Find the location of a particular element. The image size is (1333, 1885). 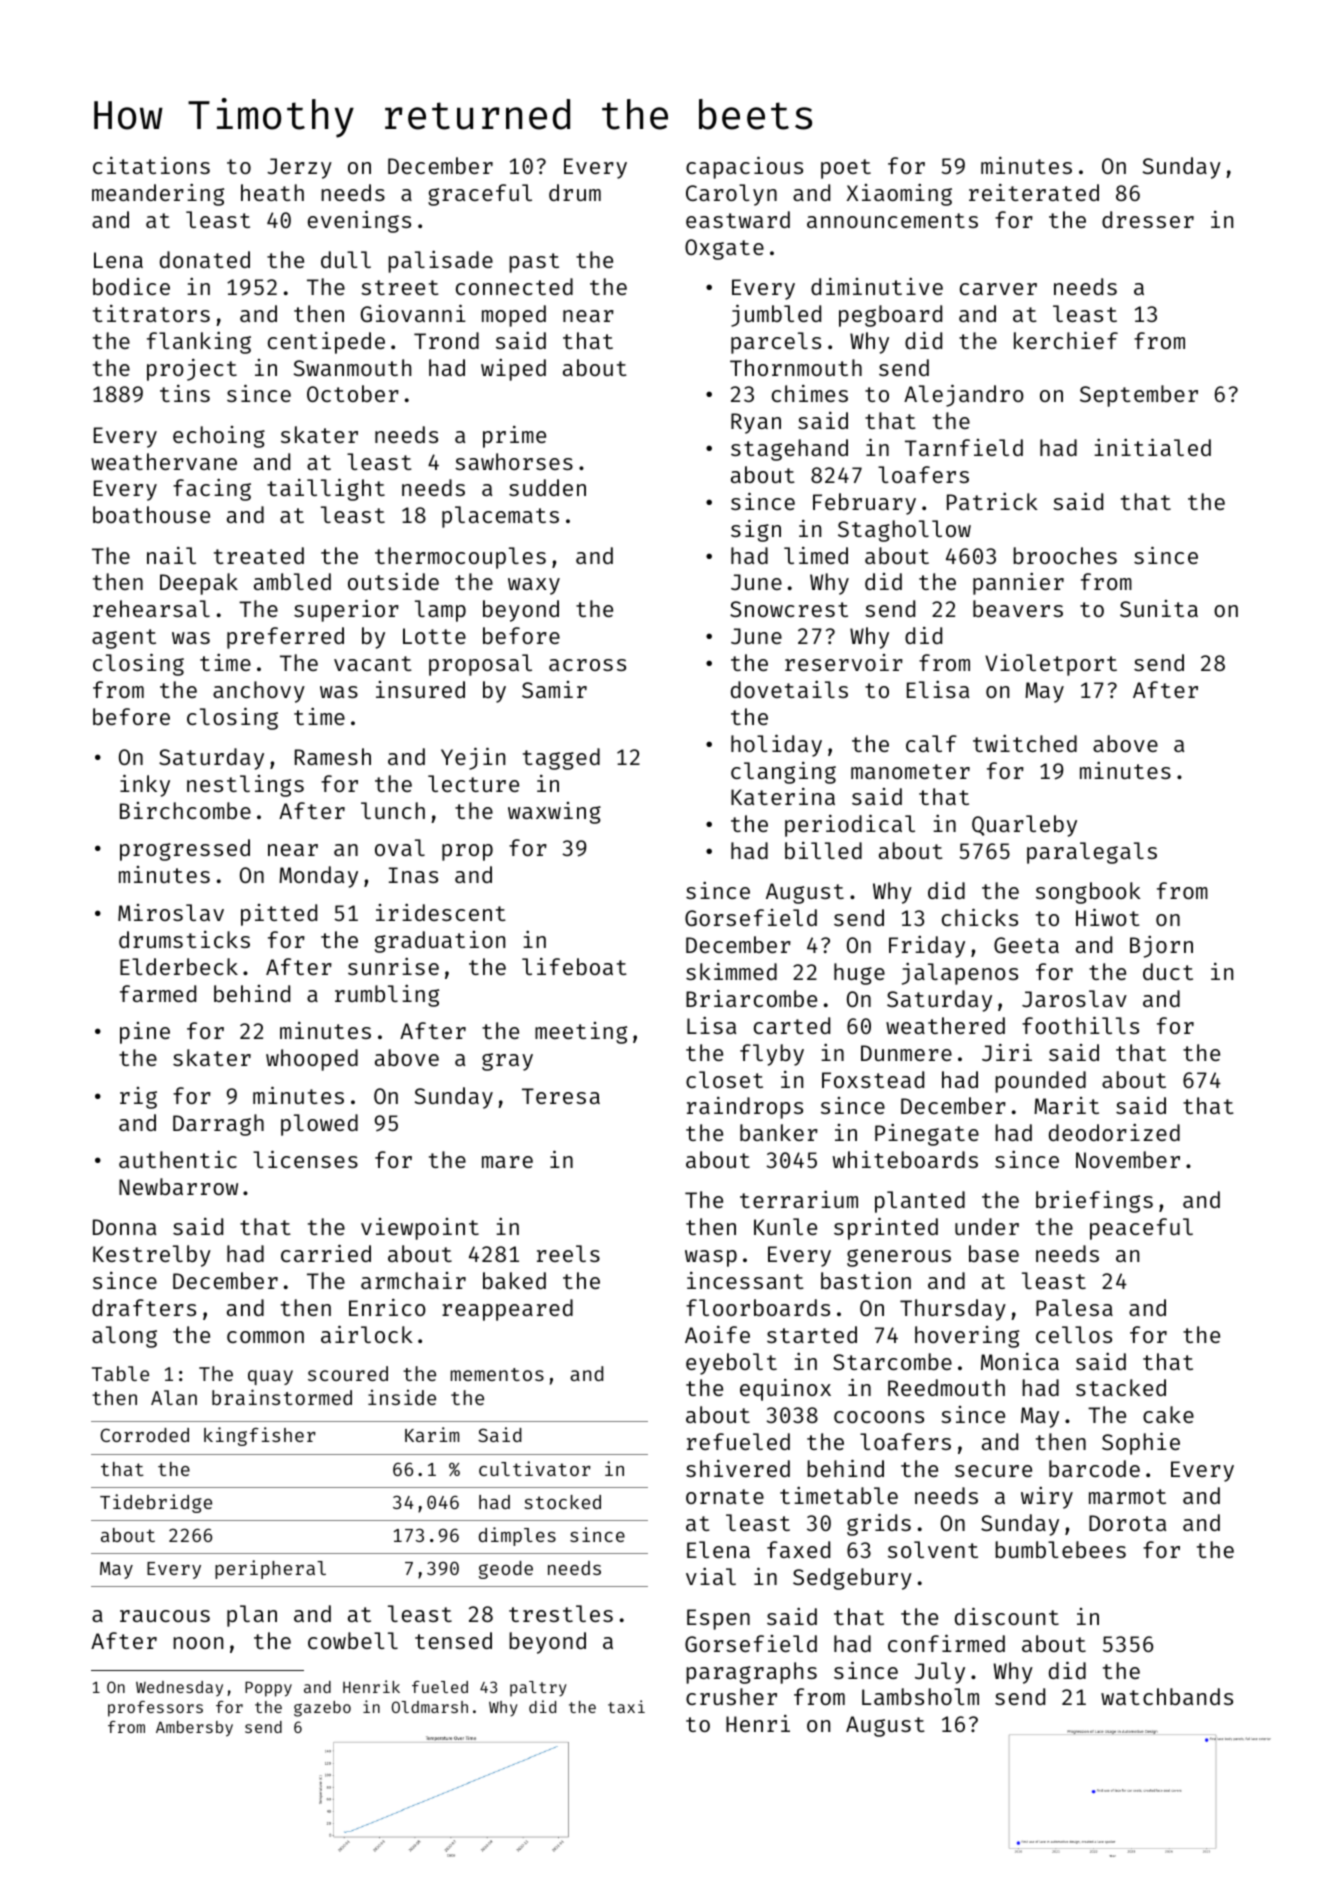

Snowcrest is located at coordinates (789, 609).
